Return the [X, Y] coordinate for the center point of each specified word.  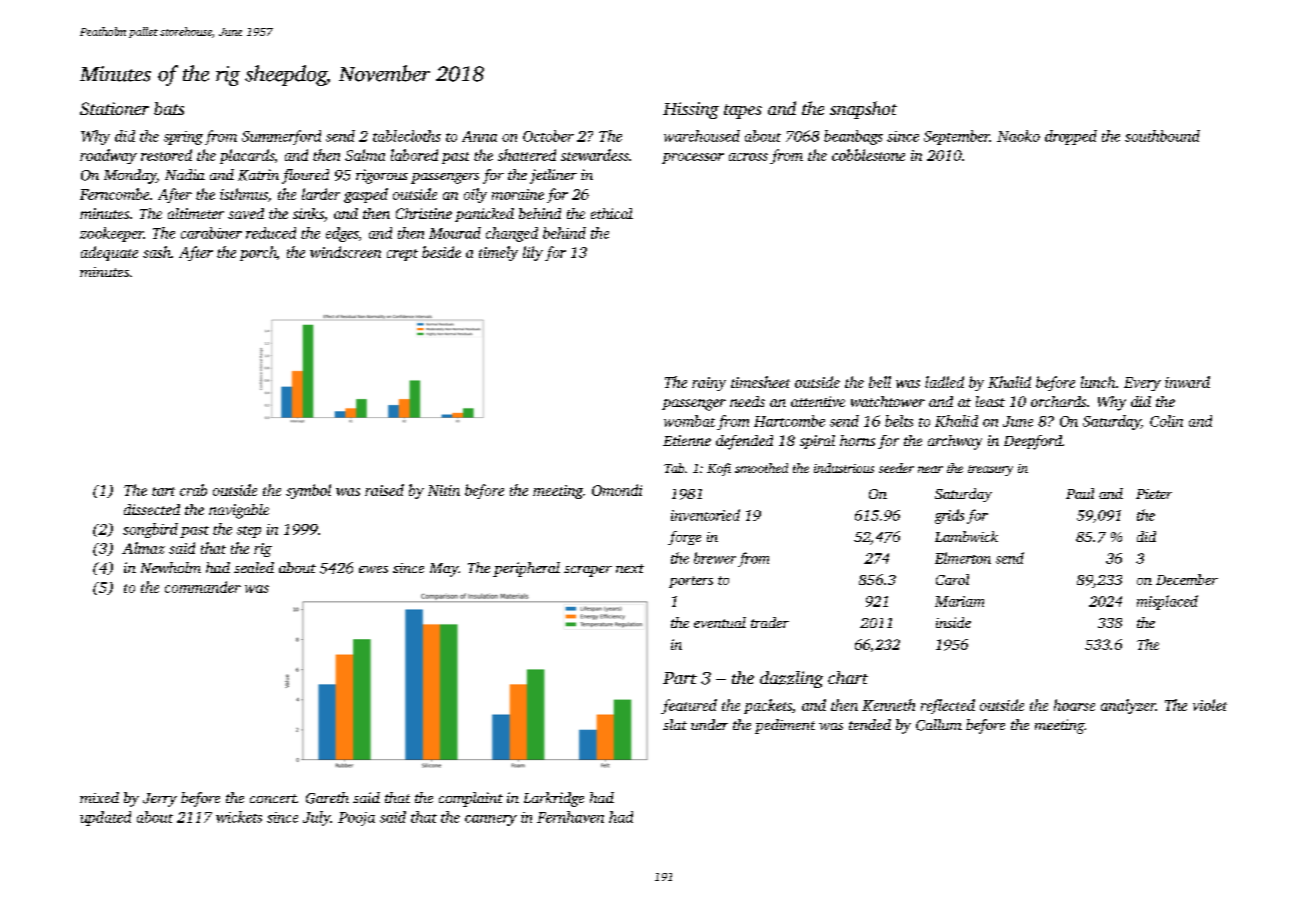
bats [169, 108]
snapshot [863, 110]
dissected [152, 509]
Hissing [691, 110]
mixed [99, 797]
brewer [715, 558]
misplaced [1167, 602]
